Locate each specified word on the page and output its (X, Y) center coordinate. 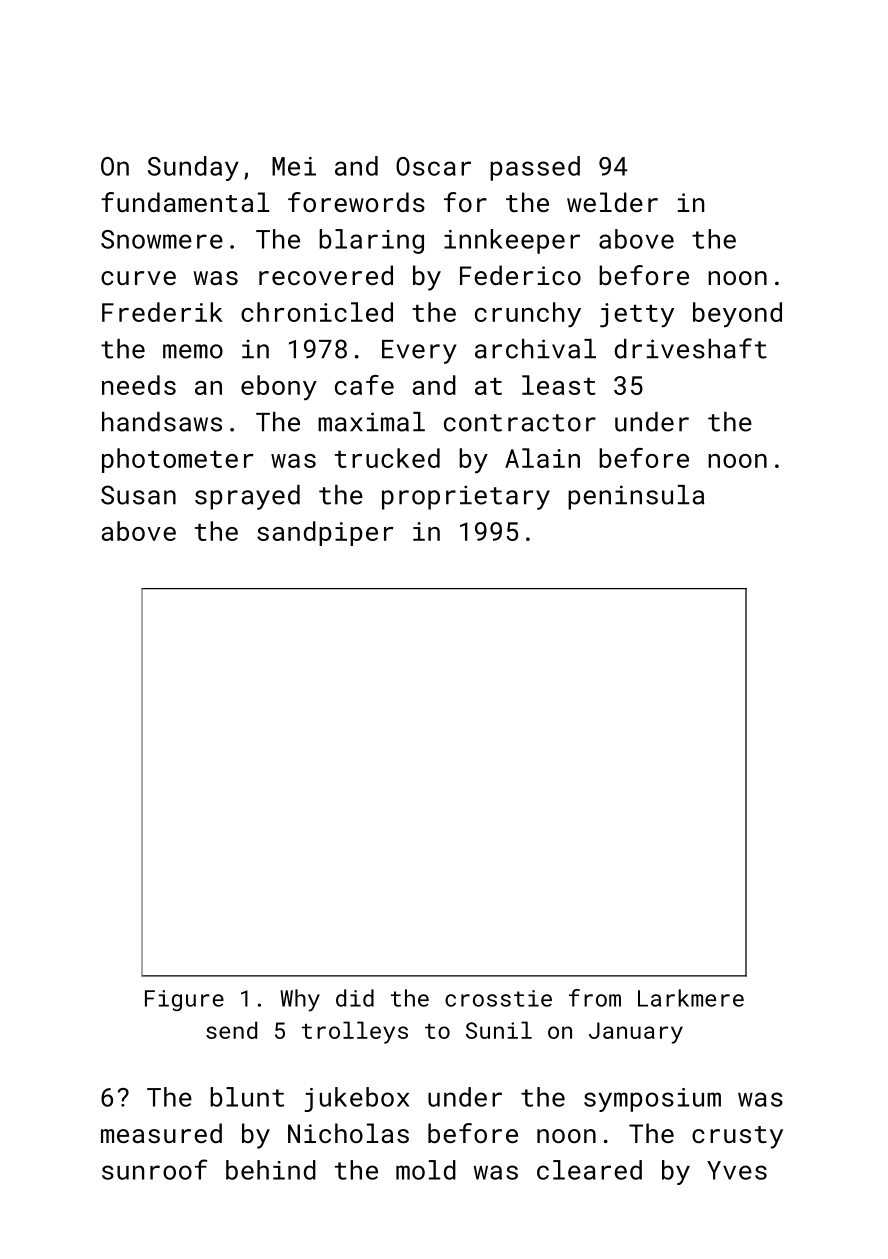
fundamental (185, 202)
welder (612, 202)
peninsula (636, 497)
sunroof (154, 1169)
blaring (371, 241)
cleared (589, 1170)
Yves (737, 1170)
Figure (184, 1000)
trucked (387, 458)
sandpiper (325, 533)
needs (139, 385)
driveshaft (691, 348)
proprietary (466, 497)
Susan (138, 495)
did (355, 998)
